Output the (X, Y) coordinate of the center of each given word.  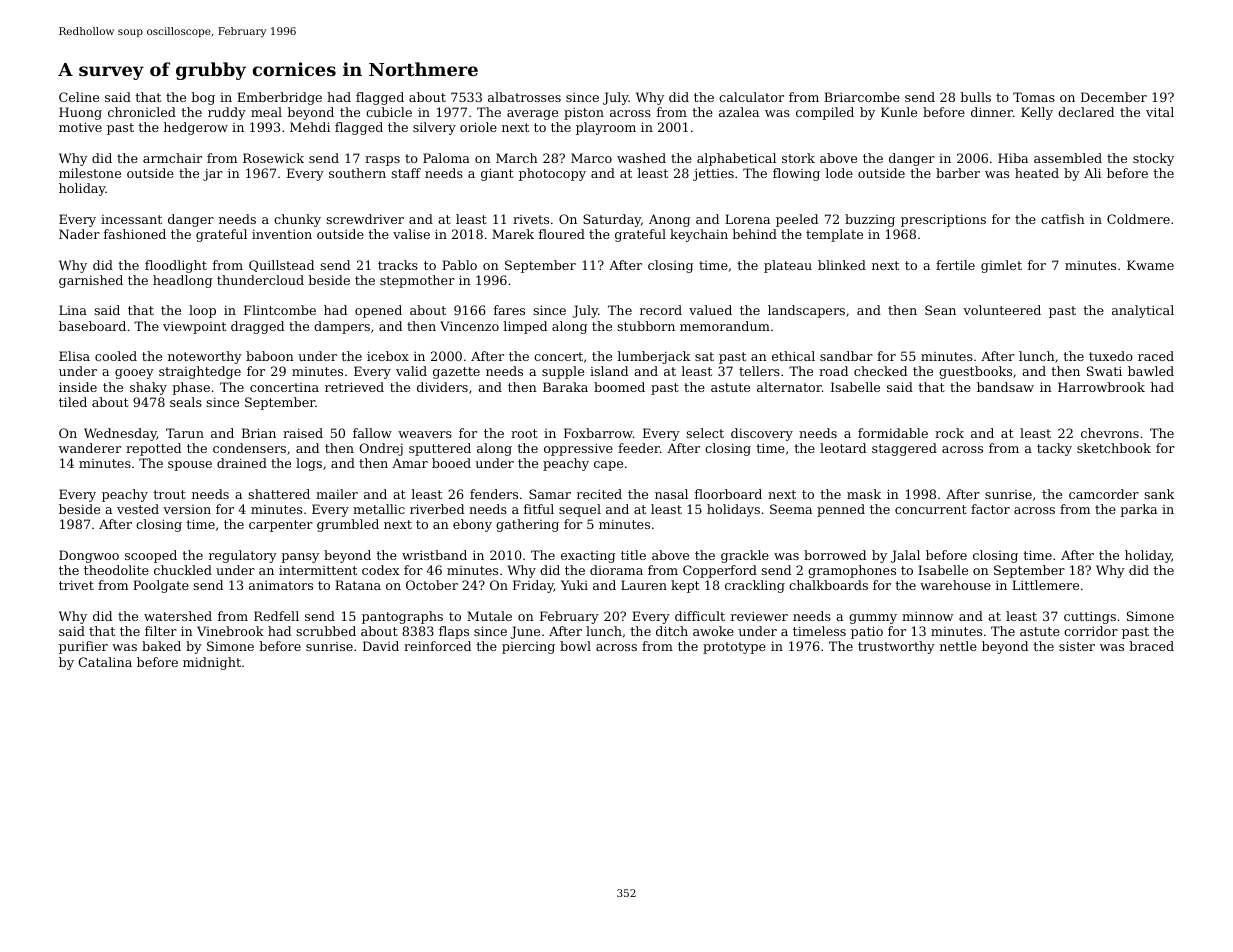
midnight (212, 663)
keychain (699, 235)
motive (80, 127)
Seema (791, 509)
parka (1138, 510)
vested (138, 509)
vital (1160, 112)
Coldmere (1138, 219)
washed (641, 158)
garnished (91, 281)
